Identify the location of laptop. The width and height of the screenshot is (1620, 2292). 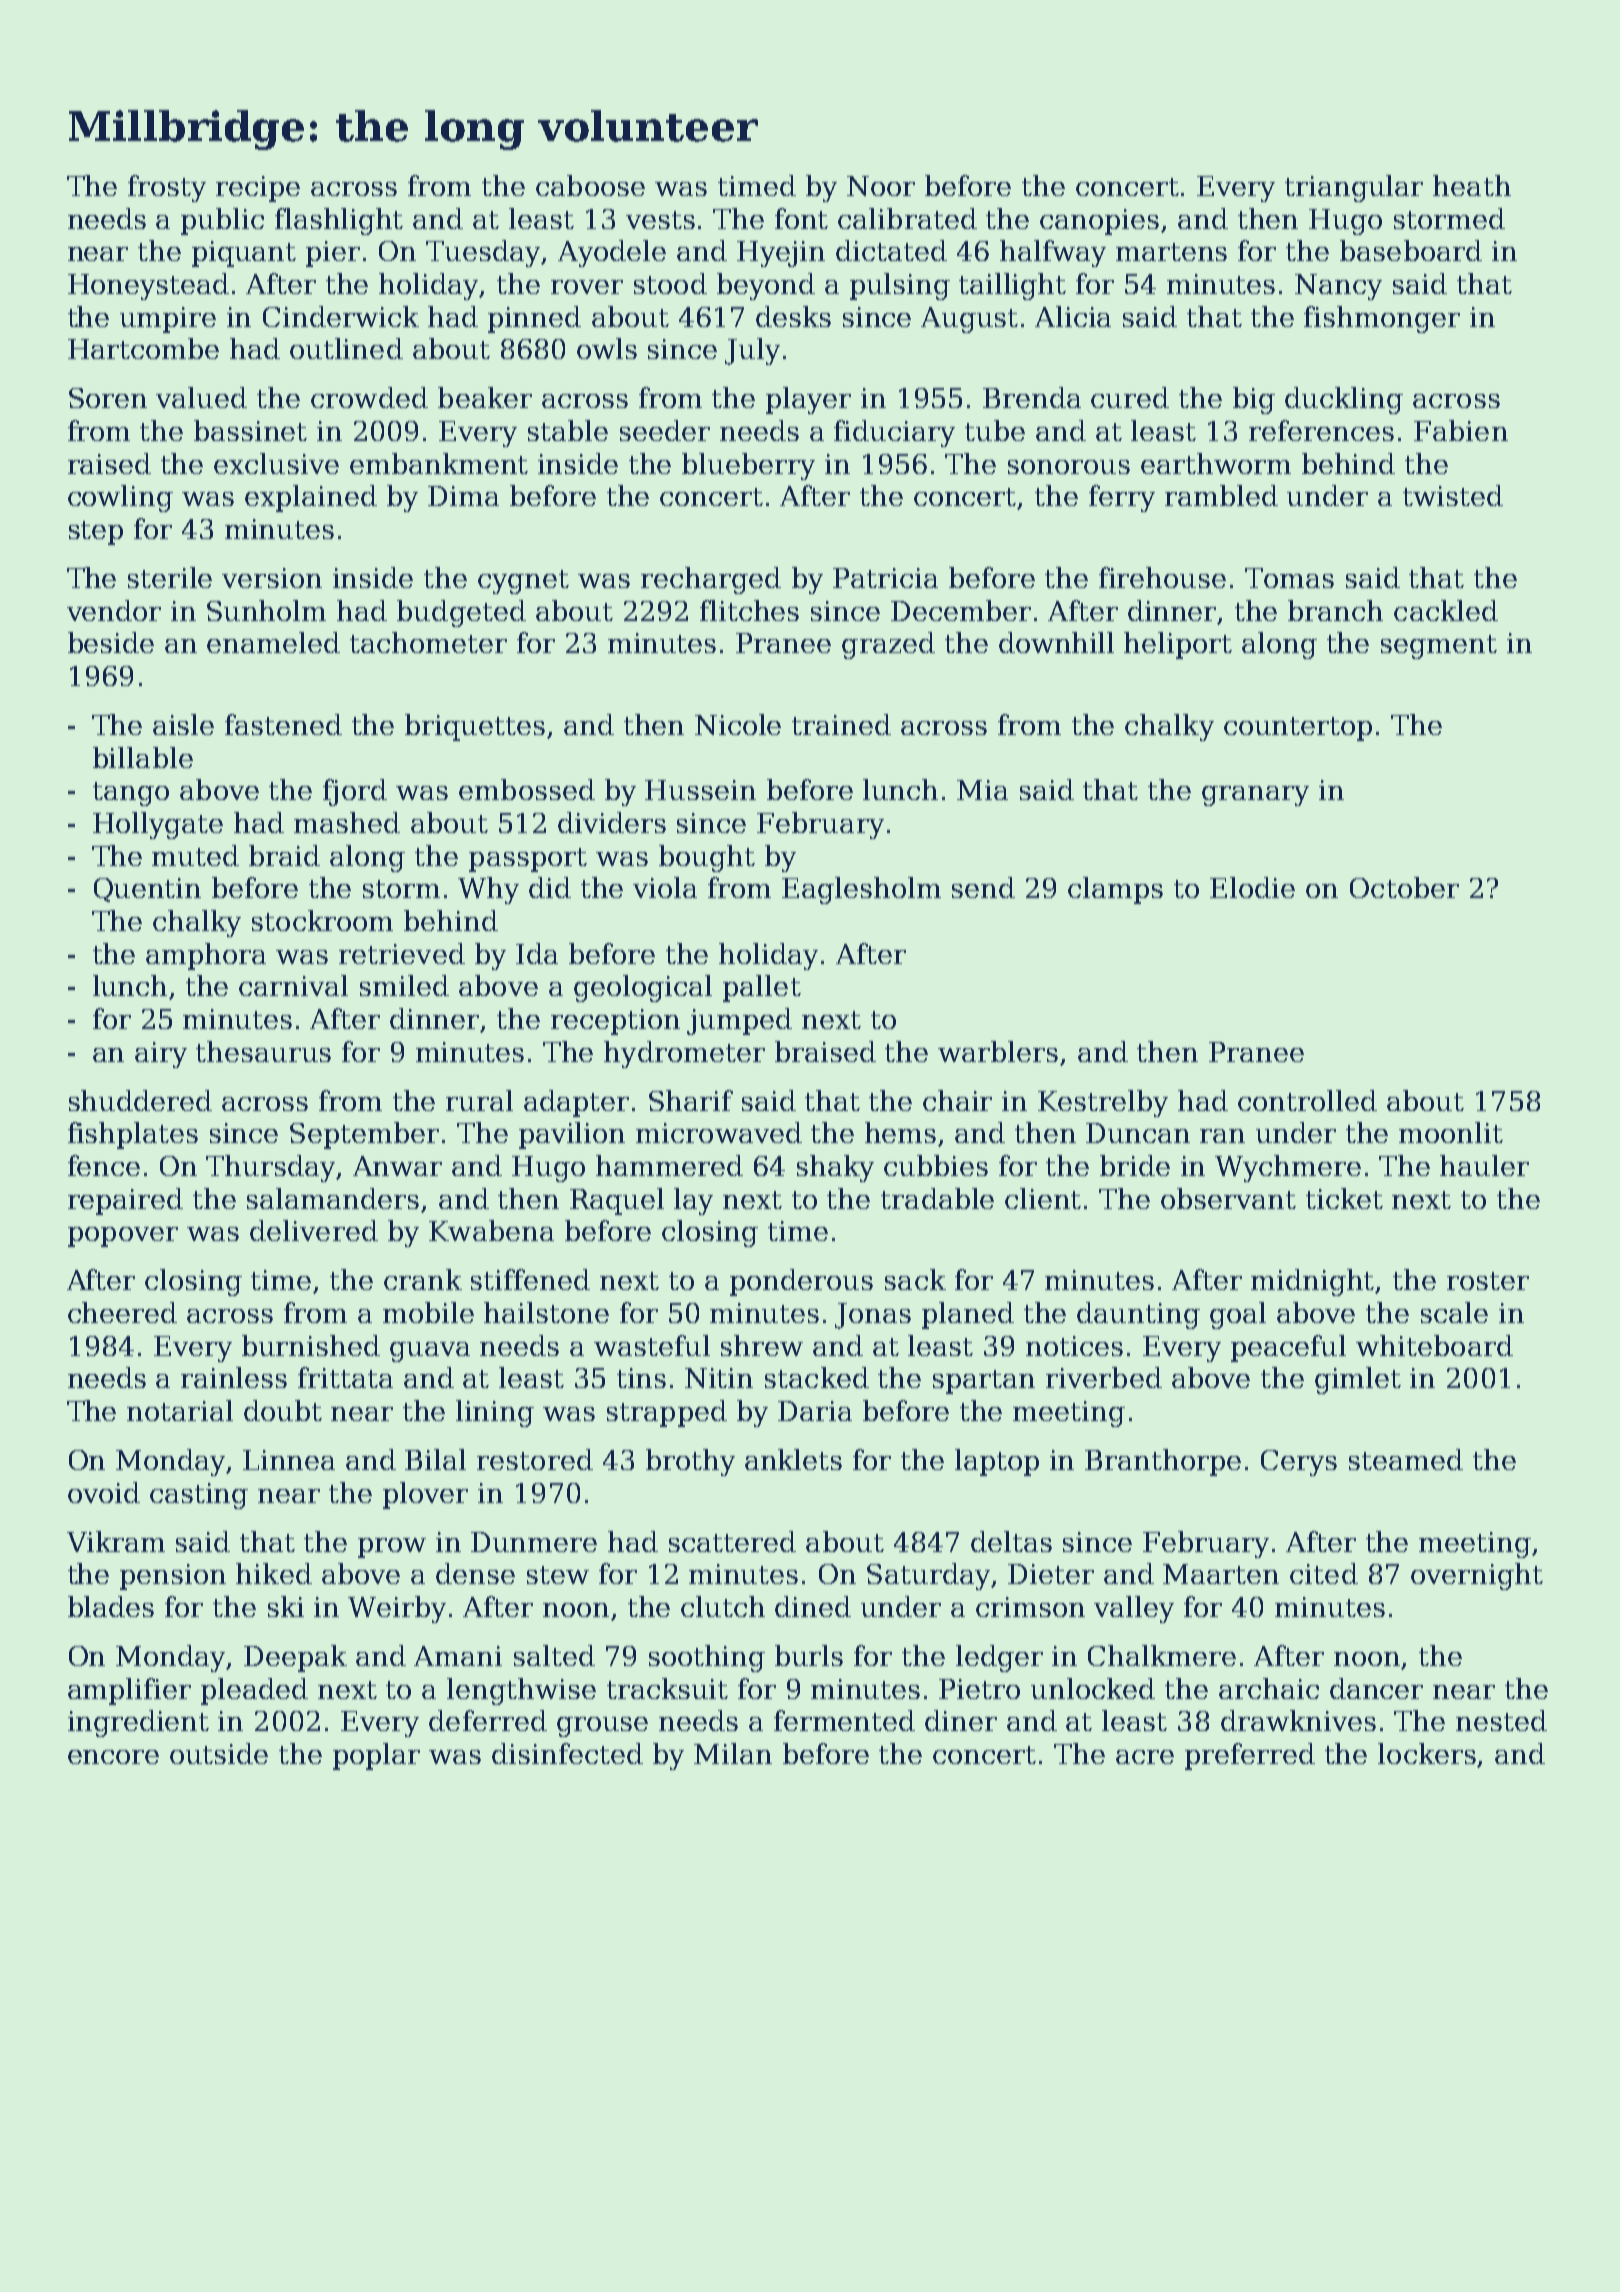
(997, 1462).
